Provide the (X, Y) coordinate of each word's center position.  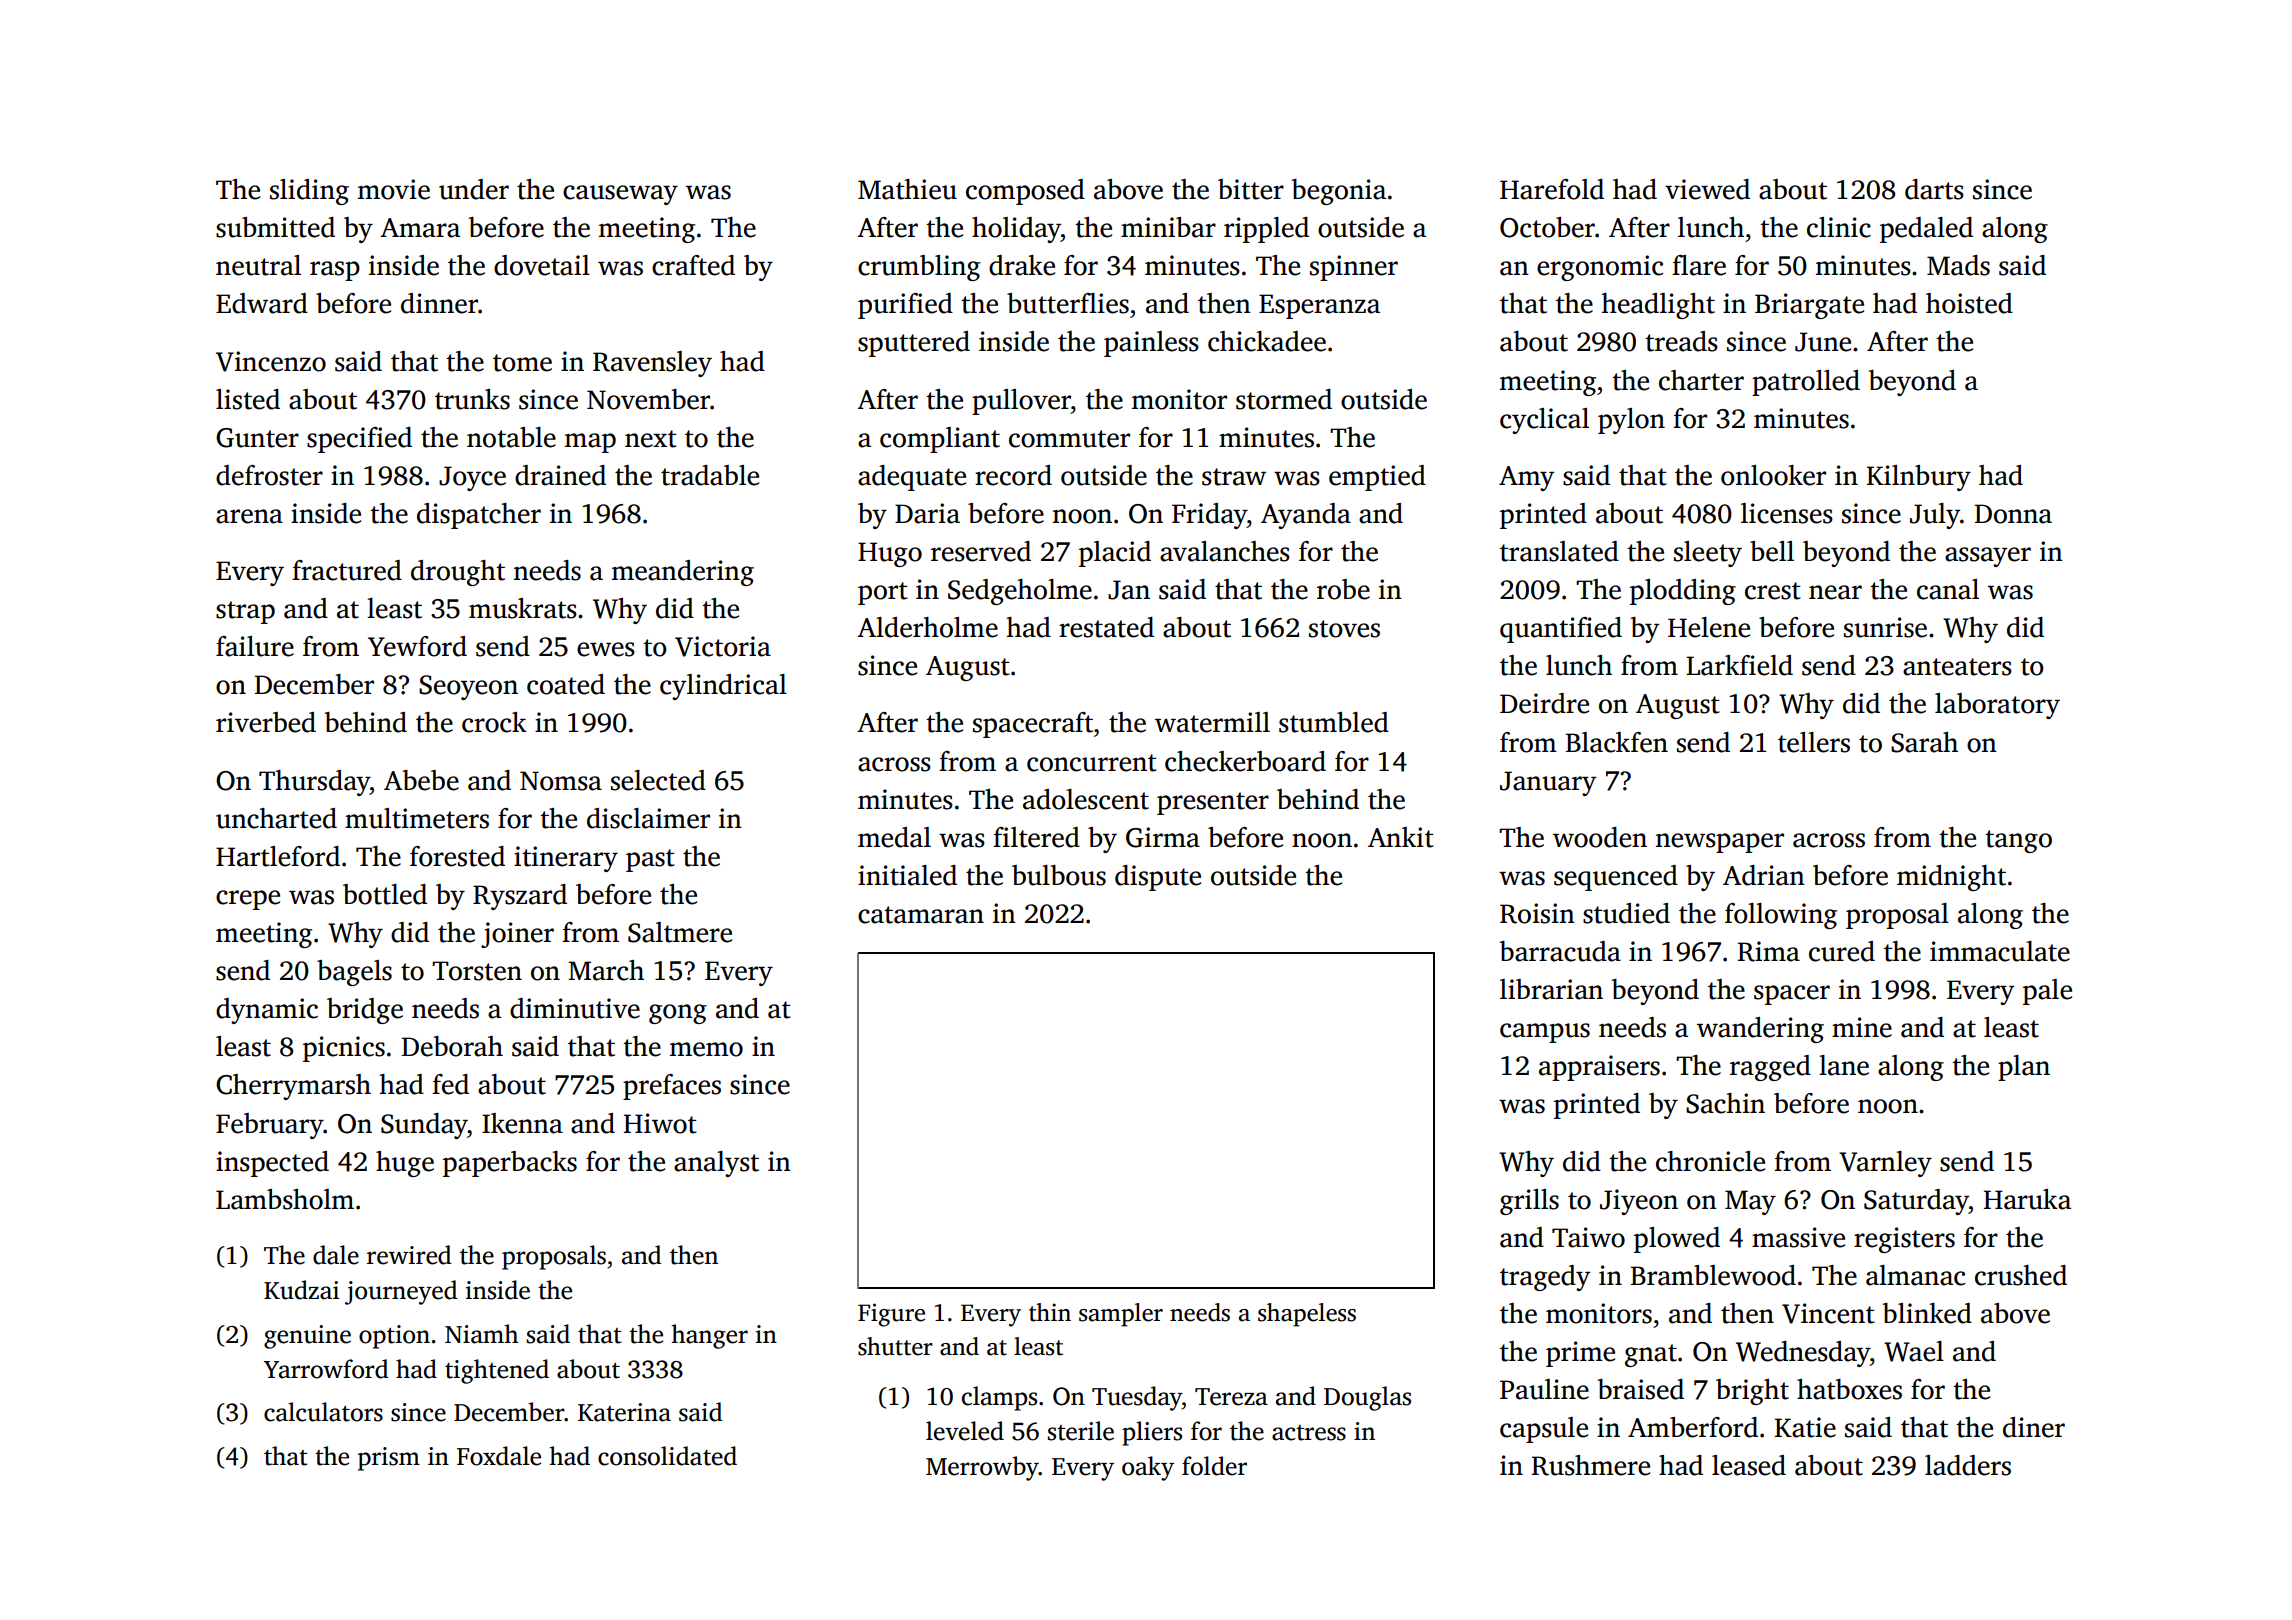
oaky (1148, 1468)
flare (1699, 265)
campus (1545, 1033)
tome (522, 363)
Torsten (477, 971)
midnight (1951, 878)
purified (905, 306)
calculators (323, 1412)
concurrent (1092, 763)
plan (2024, 1068)
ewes (606, 649)
